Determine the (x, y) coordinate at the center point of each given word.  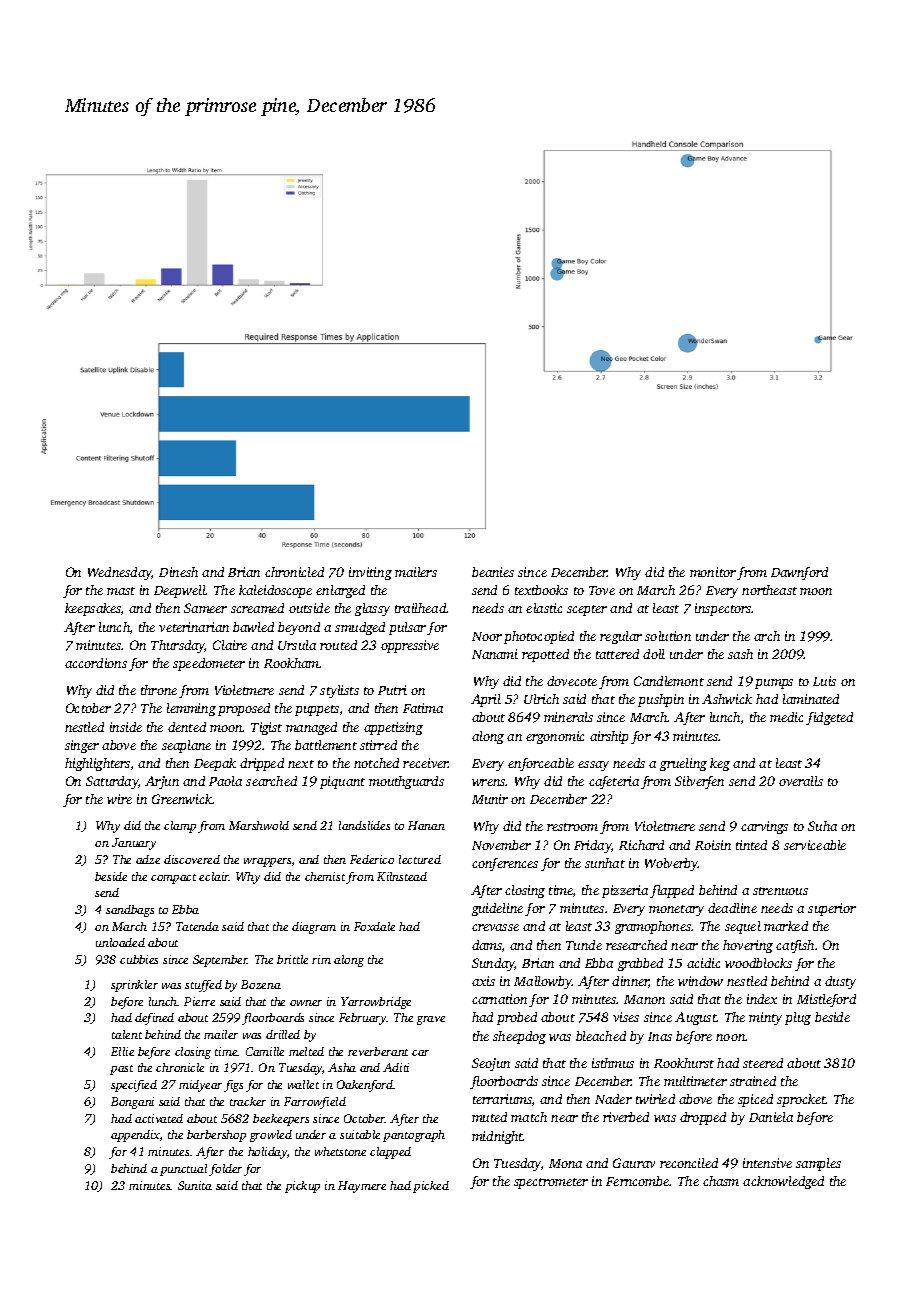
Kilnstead (402, 876)
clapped (390, 1153)
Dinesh (178, 572)
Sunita (195, 1185)
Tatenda (197, 926)
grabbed (640, 964)
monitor (713, 572)
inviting (370, 573)
